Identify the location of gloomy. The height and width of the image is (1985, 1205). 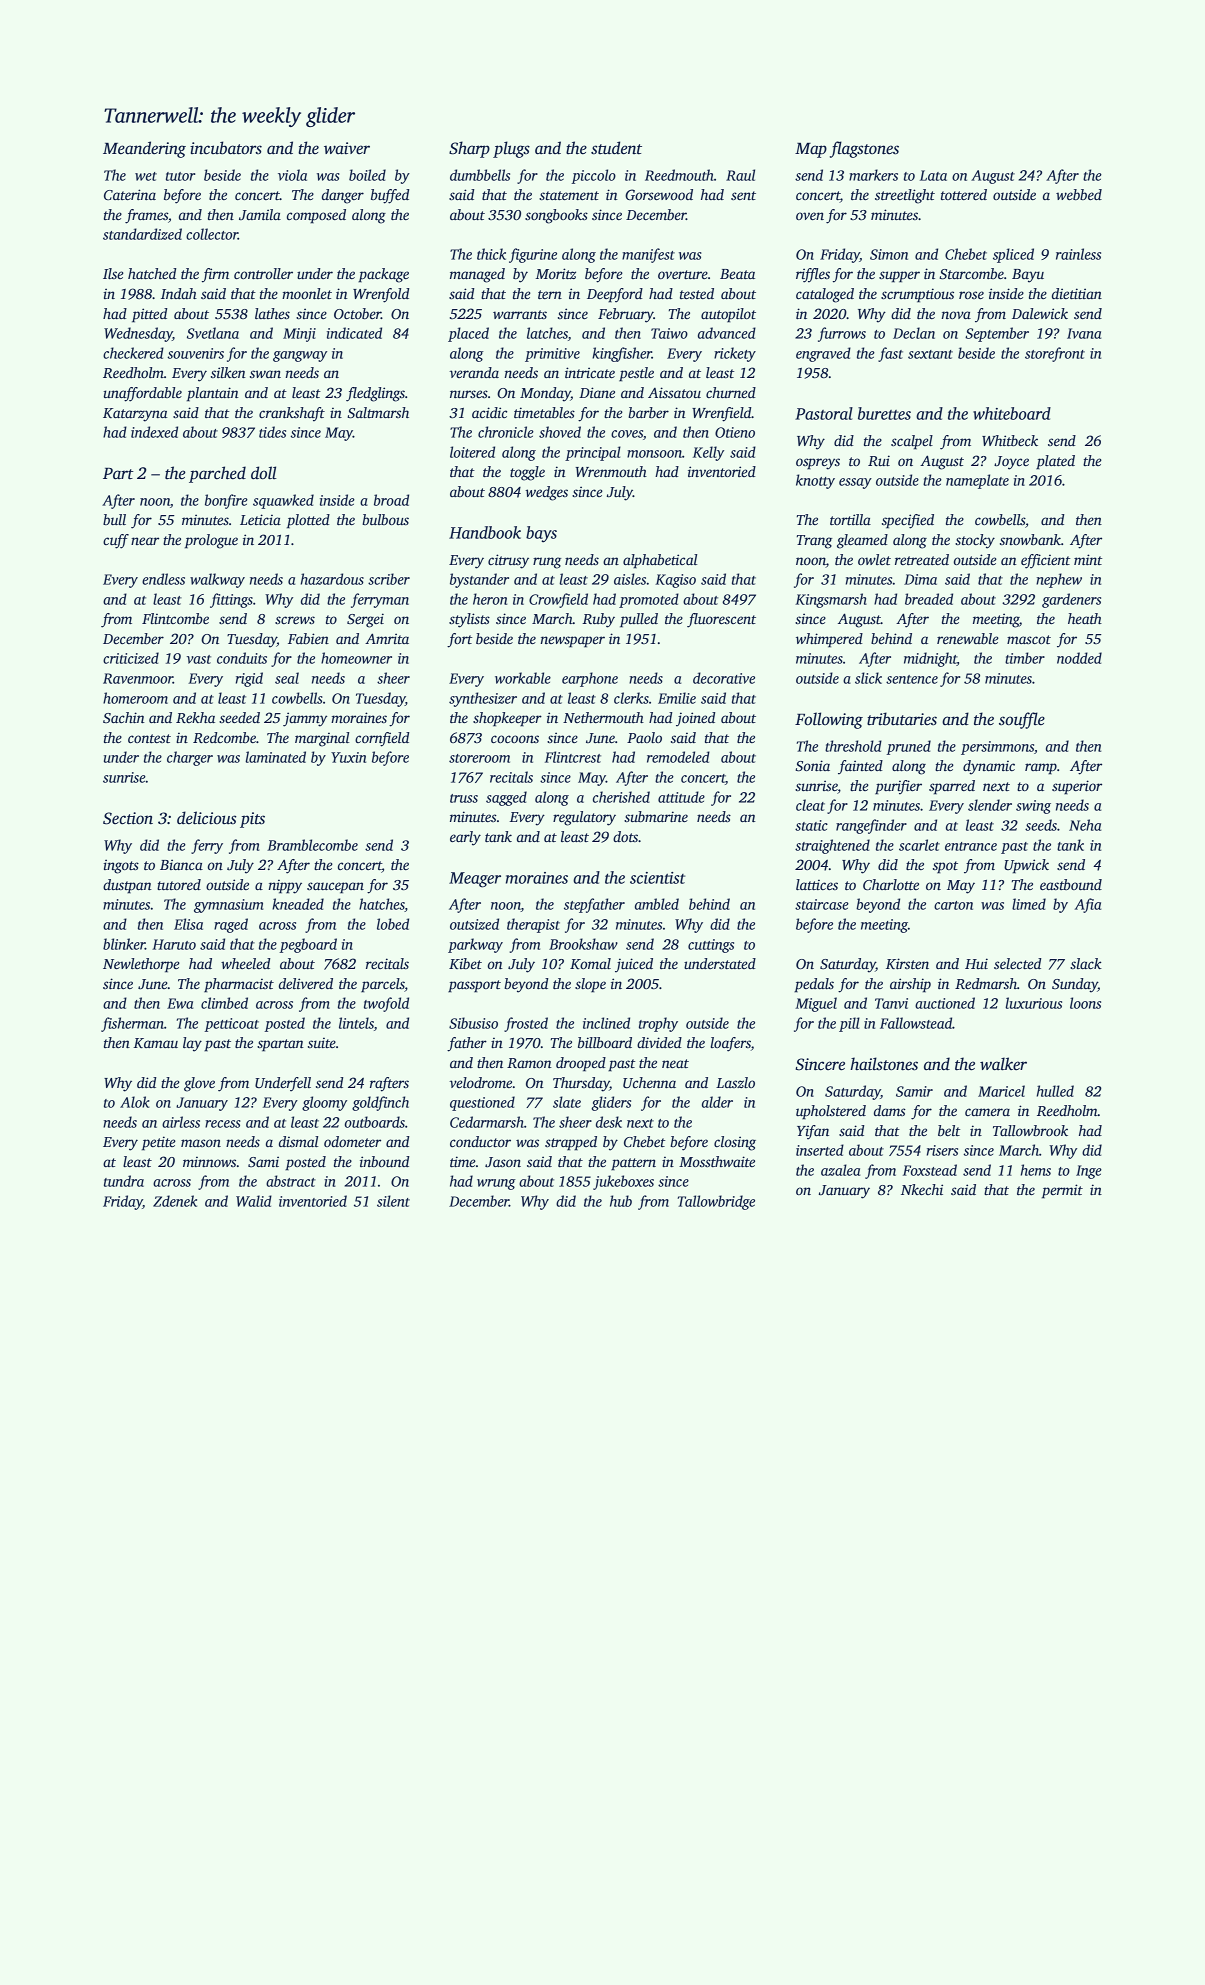
(324, 1103).
